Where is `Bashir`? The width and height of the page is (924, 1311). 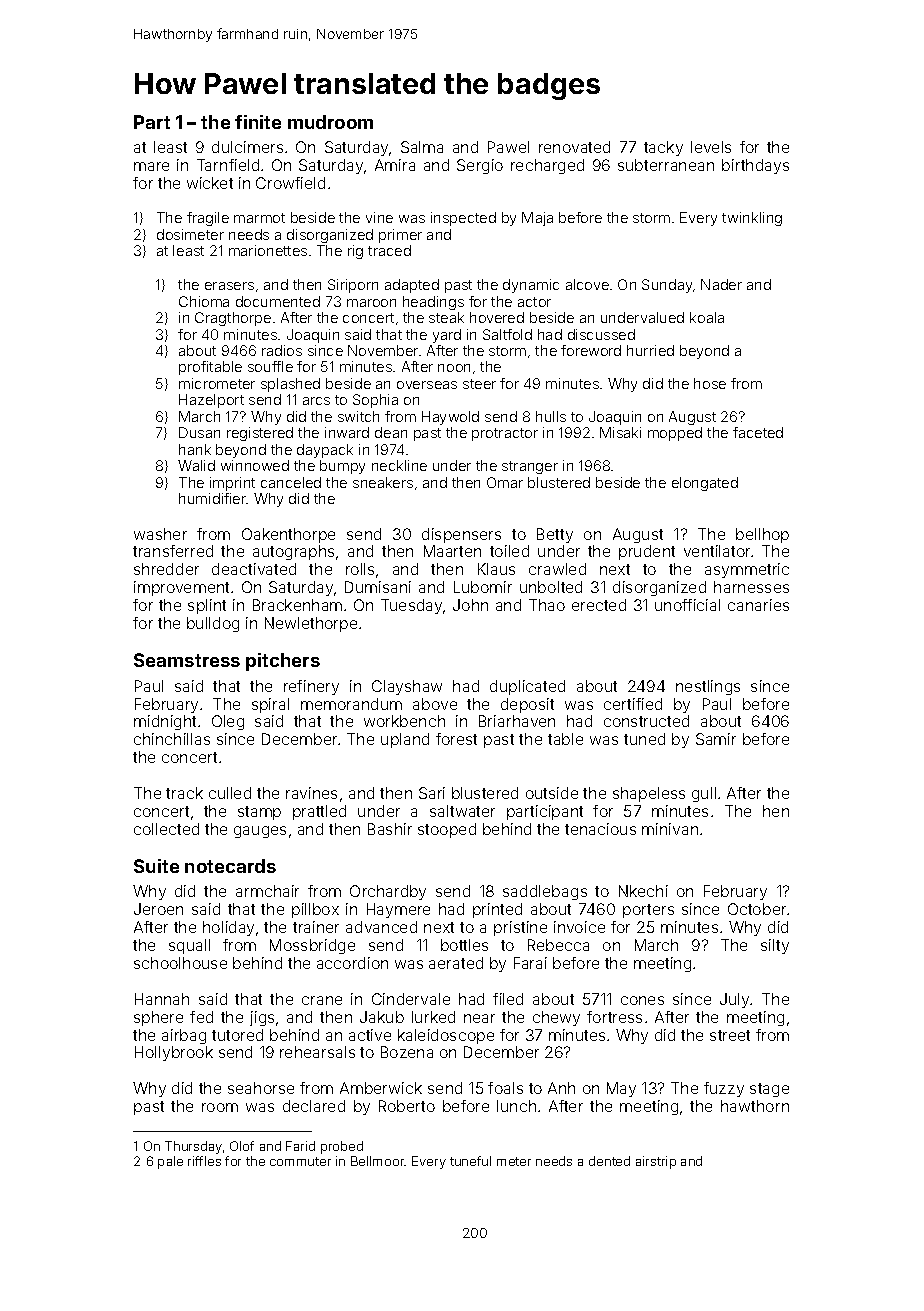
Bashir is located at coordinates (390, 829).
